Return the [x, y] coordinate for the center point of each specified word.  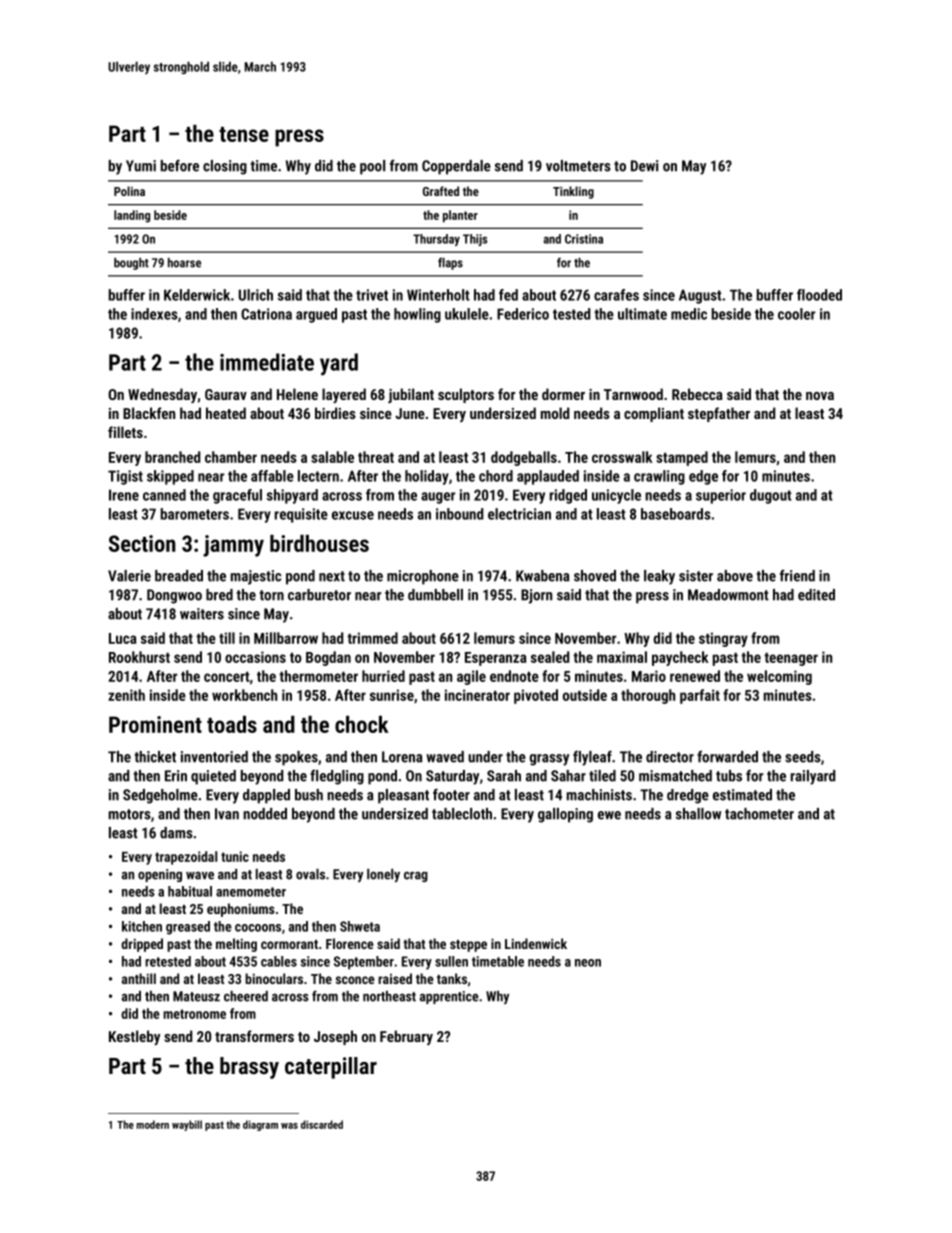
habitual [190, 891]
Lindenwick [536, 943]
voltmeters [578, 166]
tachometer [759, 814]
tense [244, 134]
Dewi [644, 166]
